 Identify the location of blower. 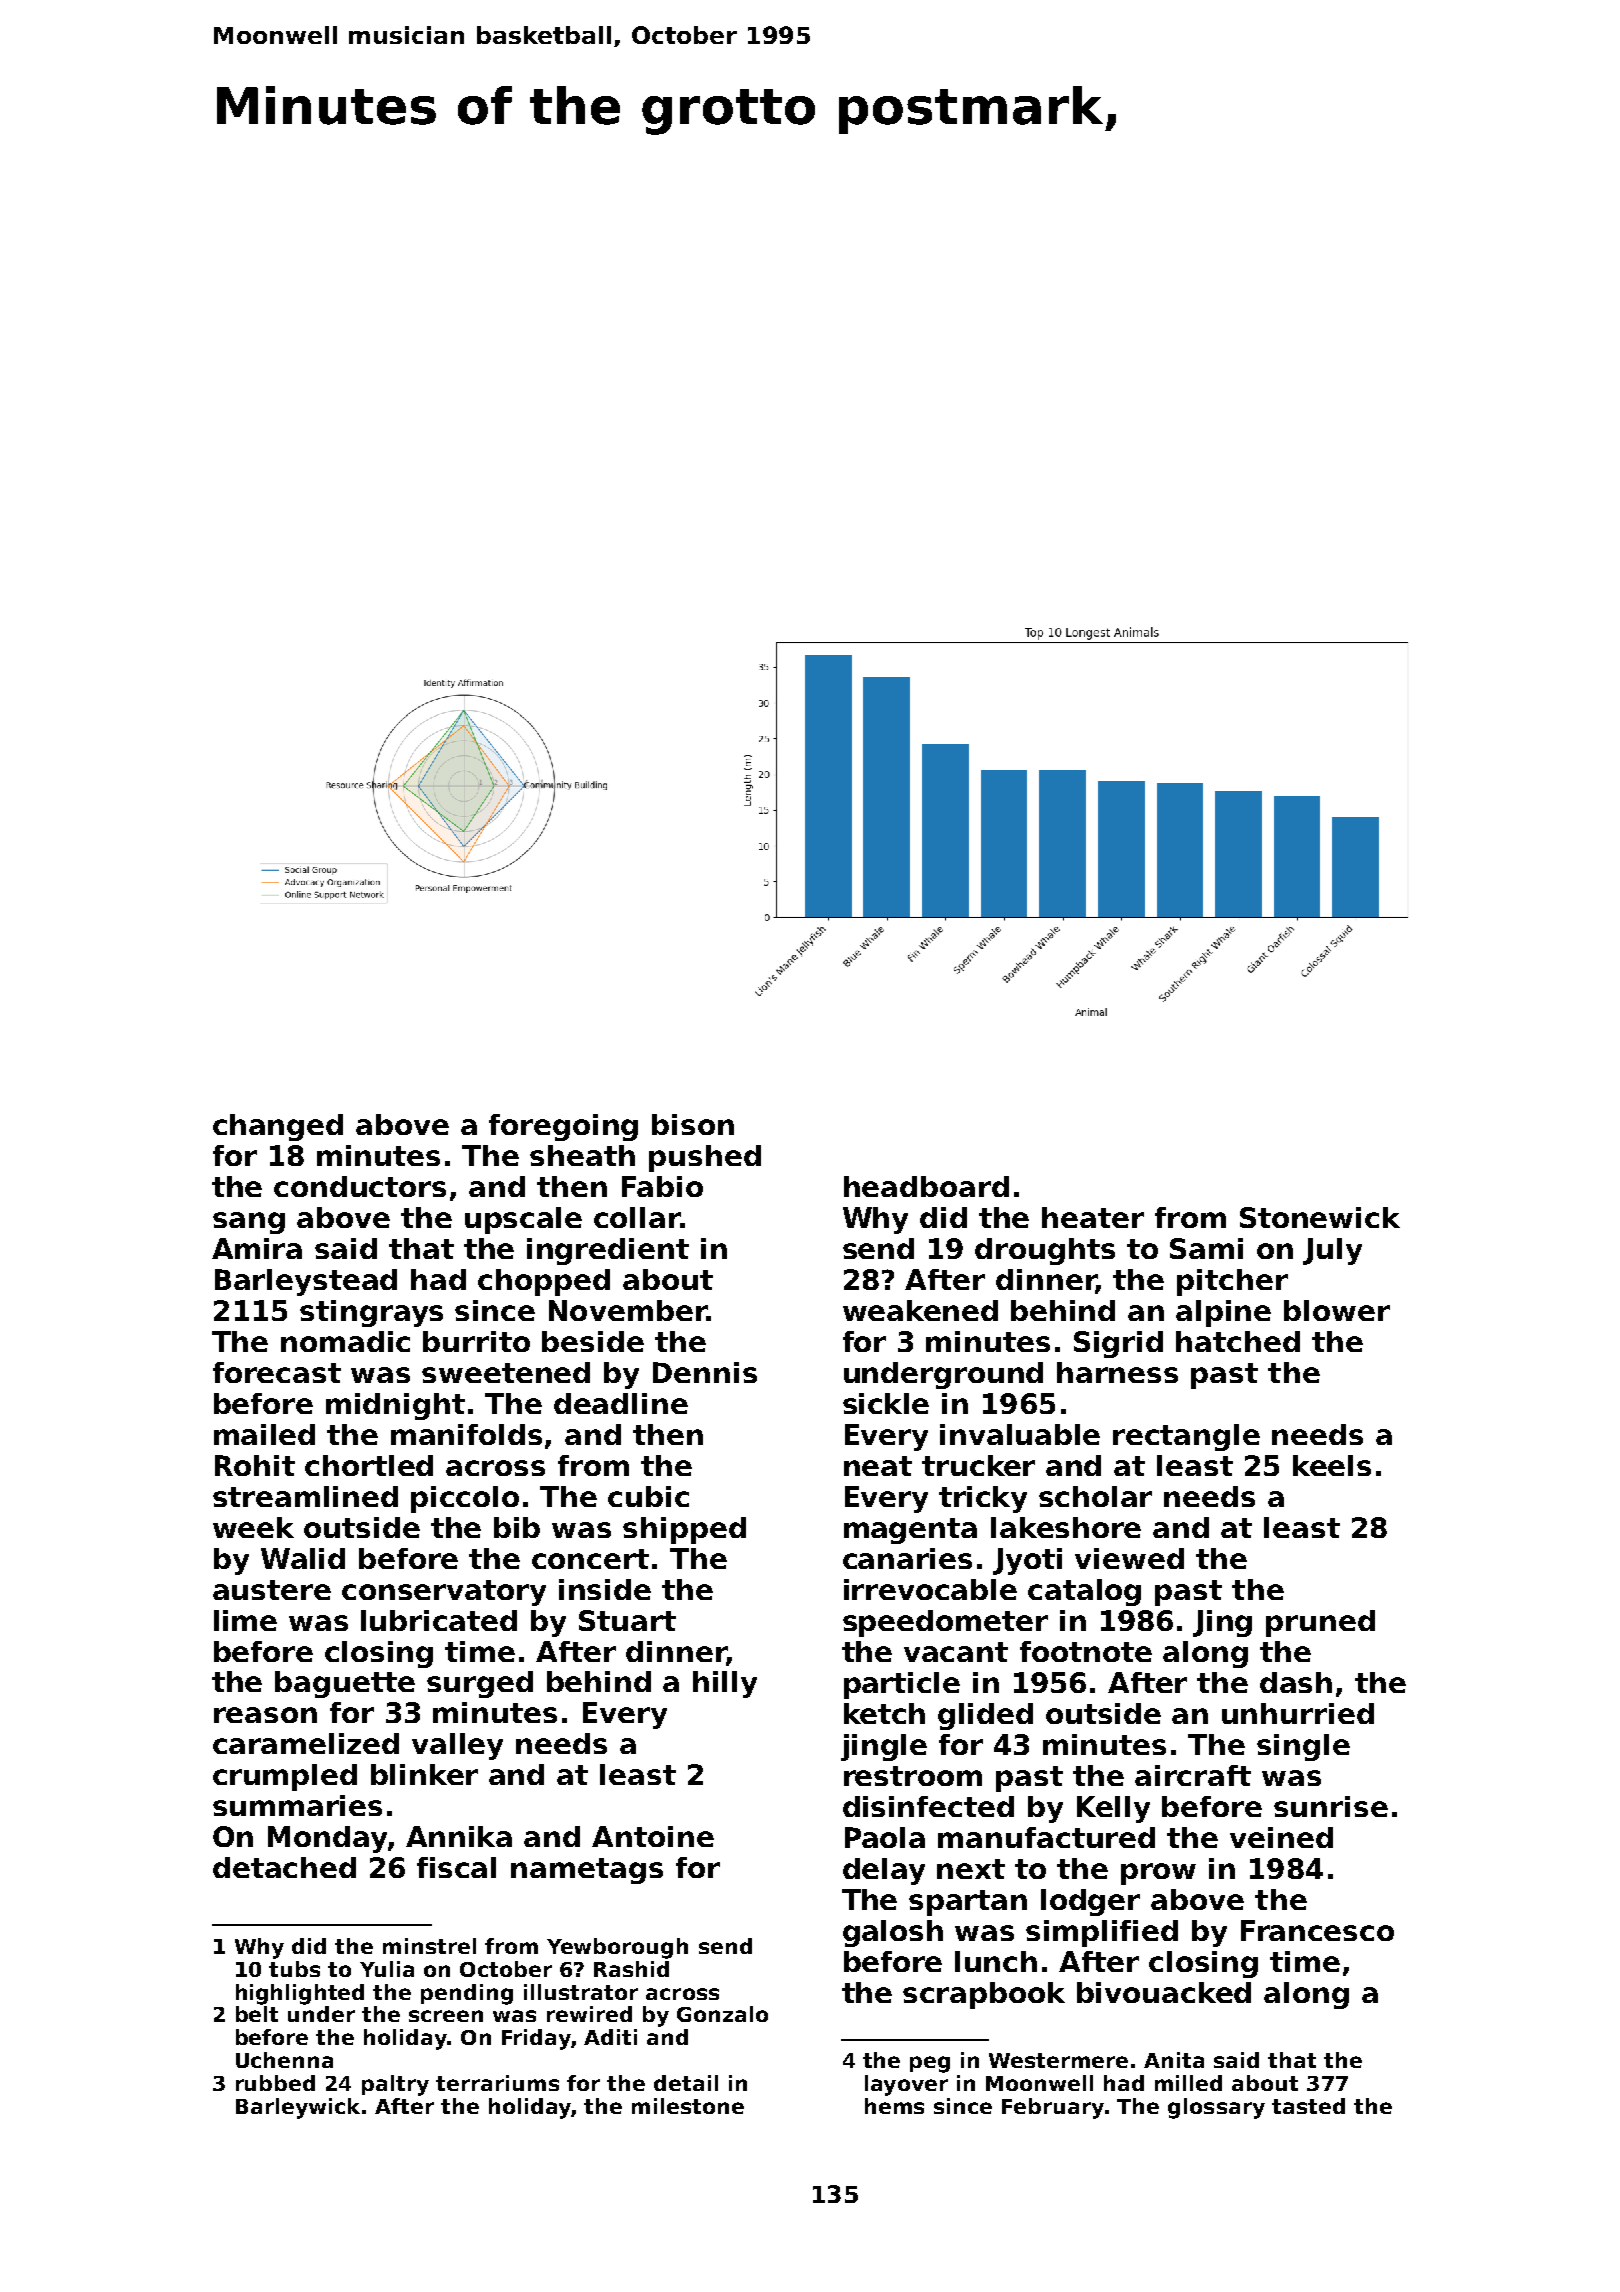
(1337, 1310).
